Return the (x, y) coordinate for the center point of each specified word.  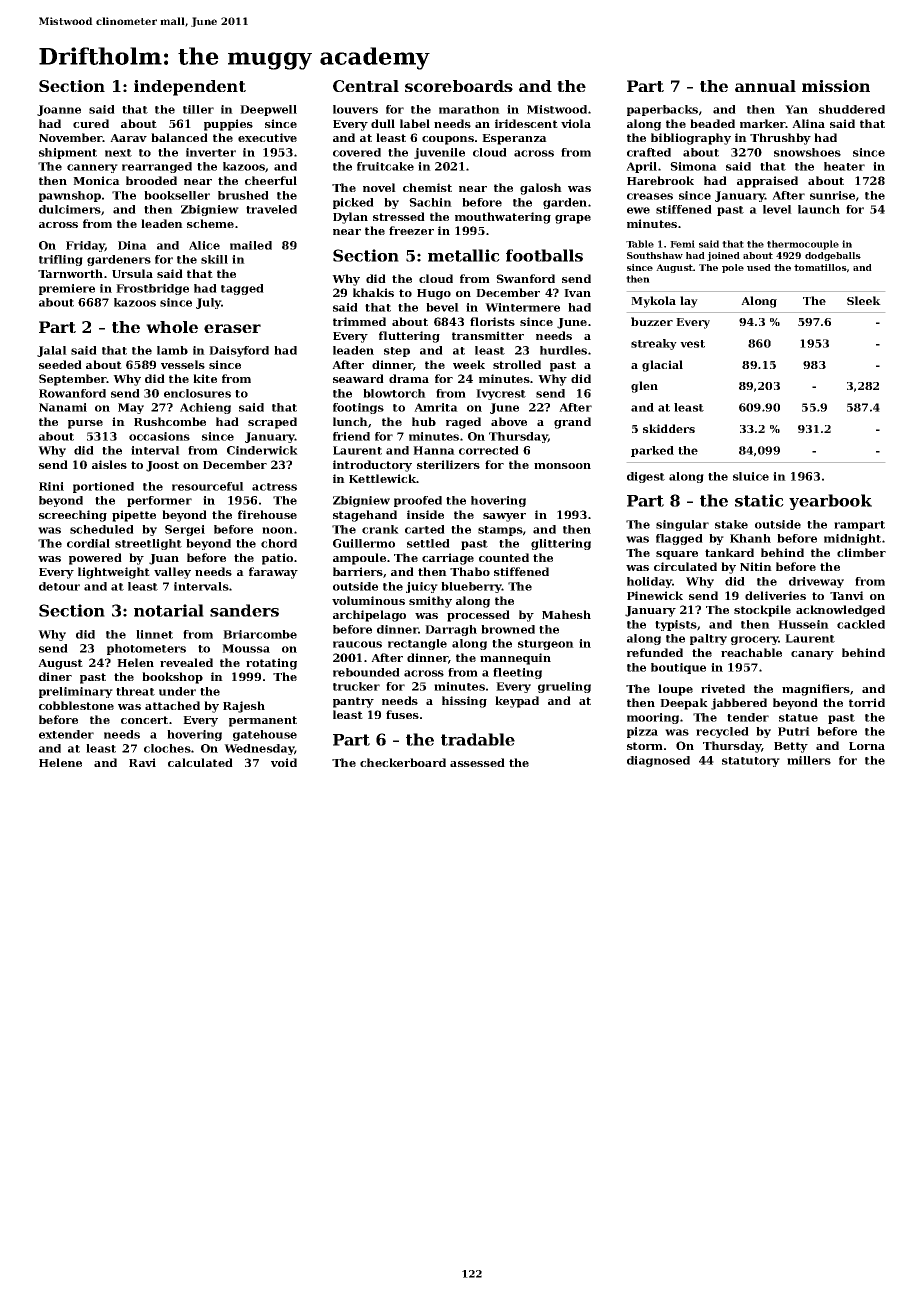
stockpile (762, 611)
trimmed (359, 321)
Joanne (59, 110)
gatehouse (265, 735)
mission (836, 86)
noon (277, 530)
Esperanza (514, 139)
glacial (662, 366)
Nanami (63, 407)
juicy (422, 587)
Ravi (142, 762)
